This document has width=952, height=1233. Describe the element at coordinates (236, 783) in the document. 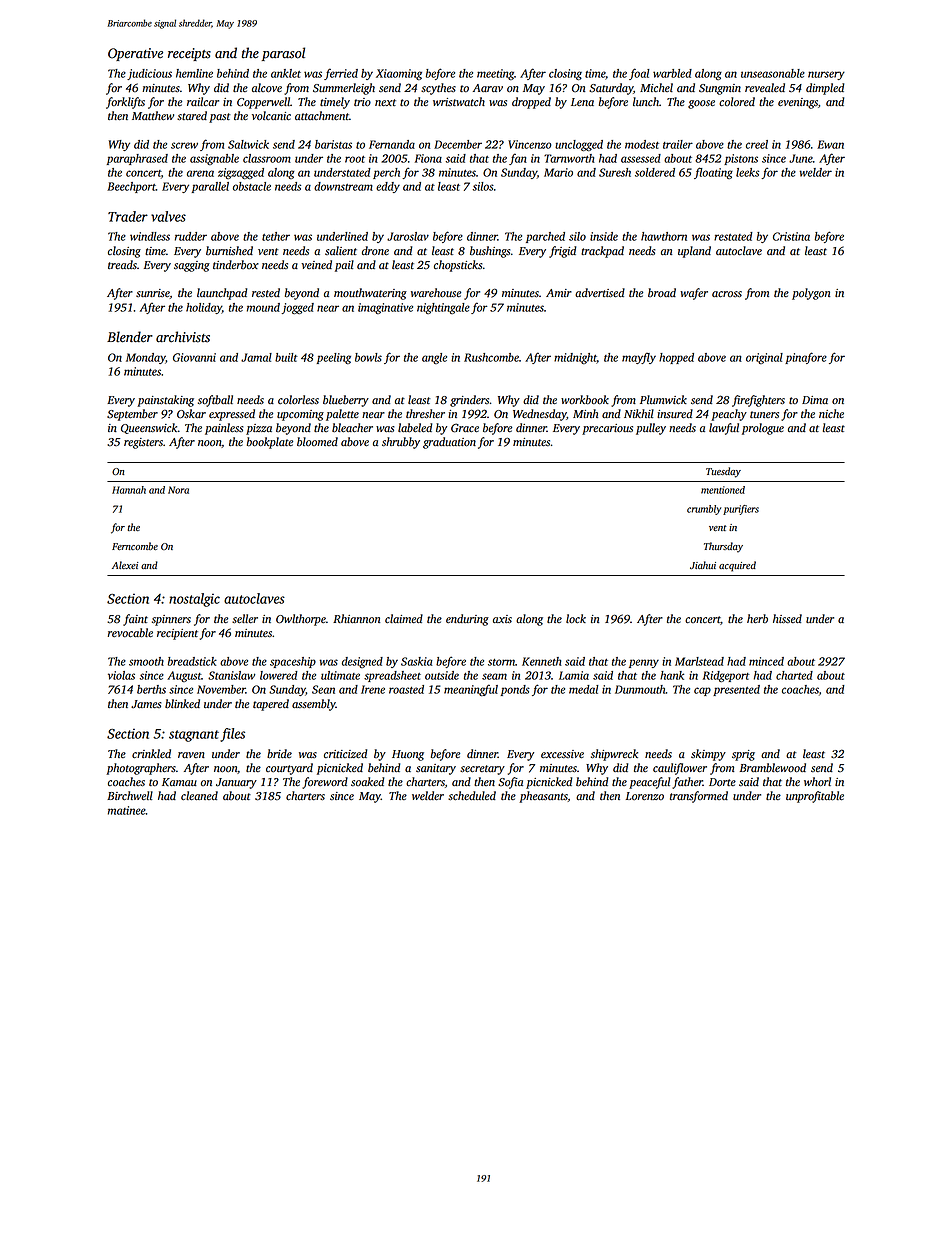

I see `January` at that location.
